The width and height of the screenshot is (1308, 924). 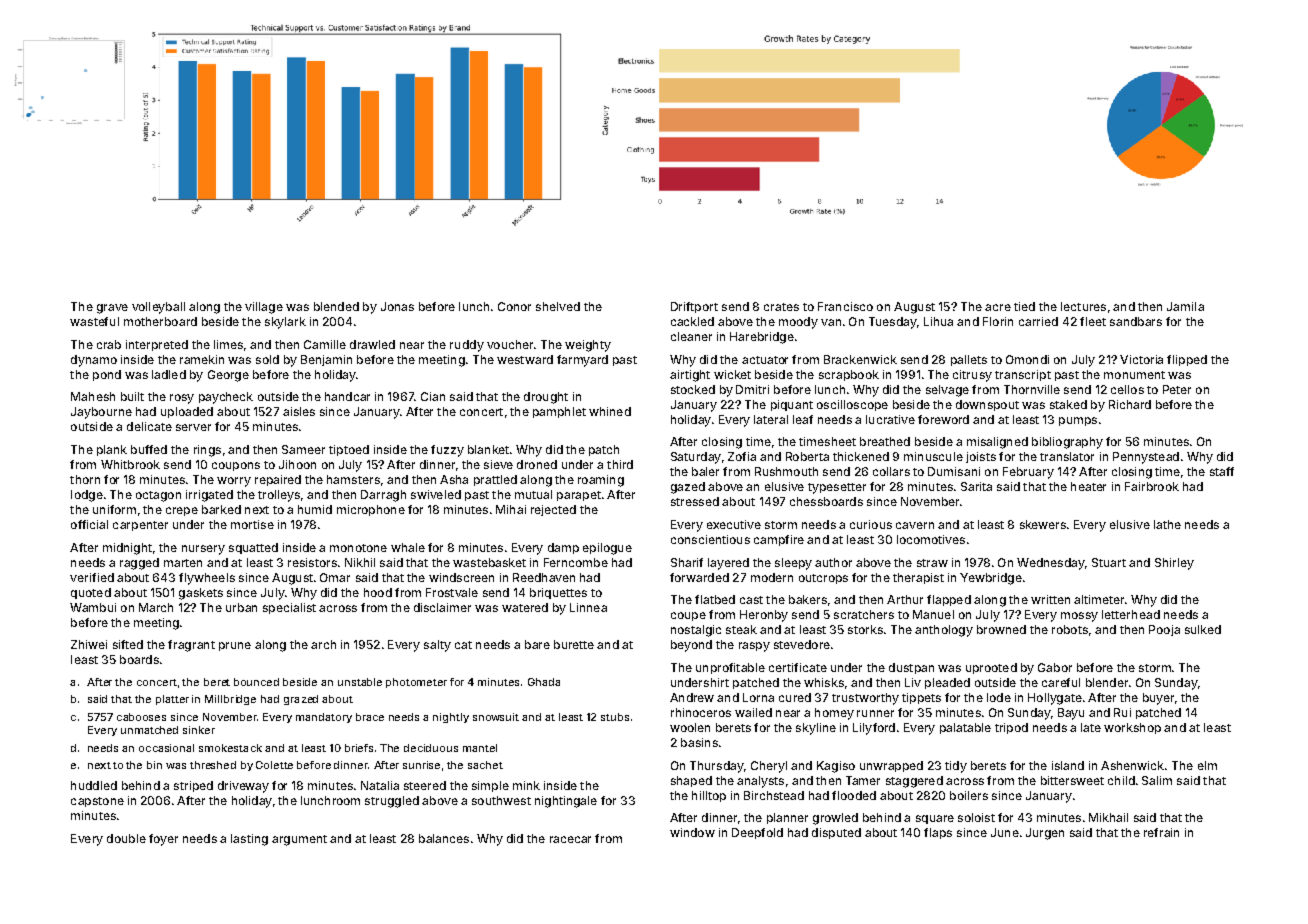 I want to click on parapet, so click(x=579, y=496).
